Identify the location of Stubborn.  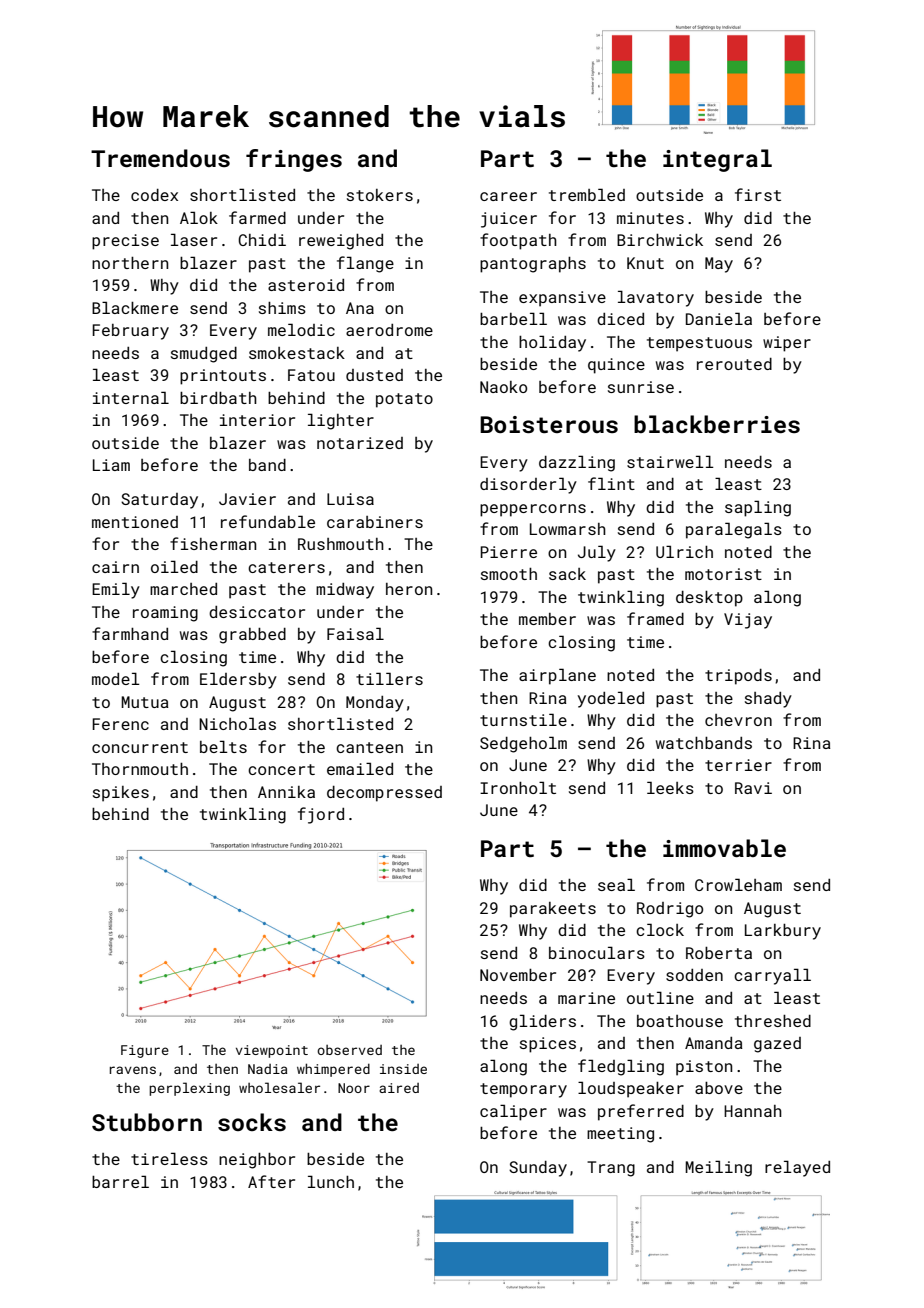
(147, 1122).
